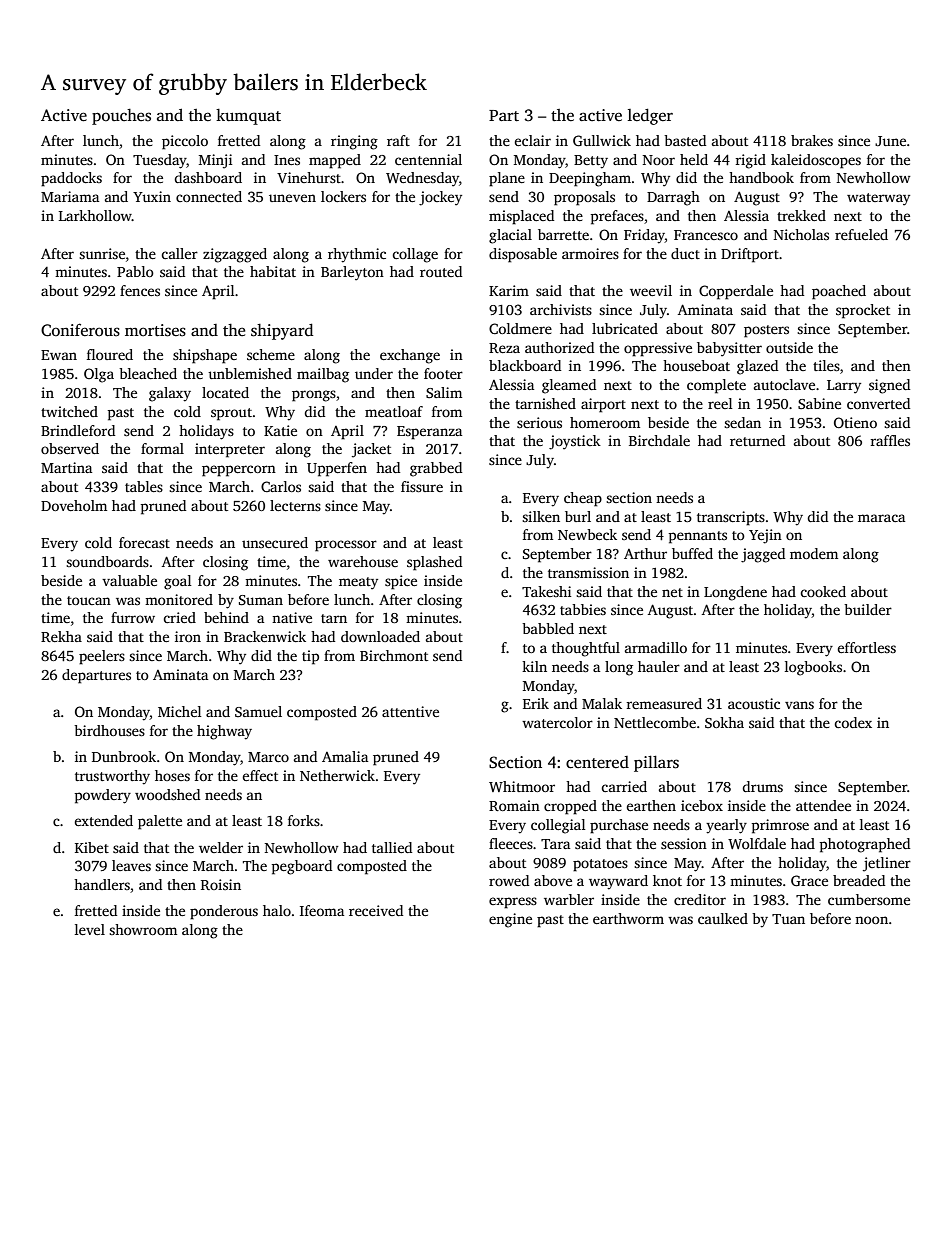 This page has width=952, height=1233. I want to click on tiles, so click(826, 365).
